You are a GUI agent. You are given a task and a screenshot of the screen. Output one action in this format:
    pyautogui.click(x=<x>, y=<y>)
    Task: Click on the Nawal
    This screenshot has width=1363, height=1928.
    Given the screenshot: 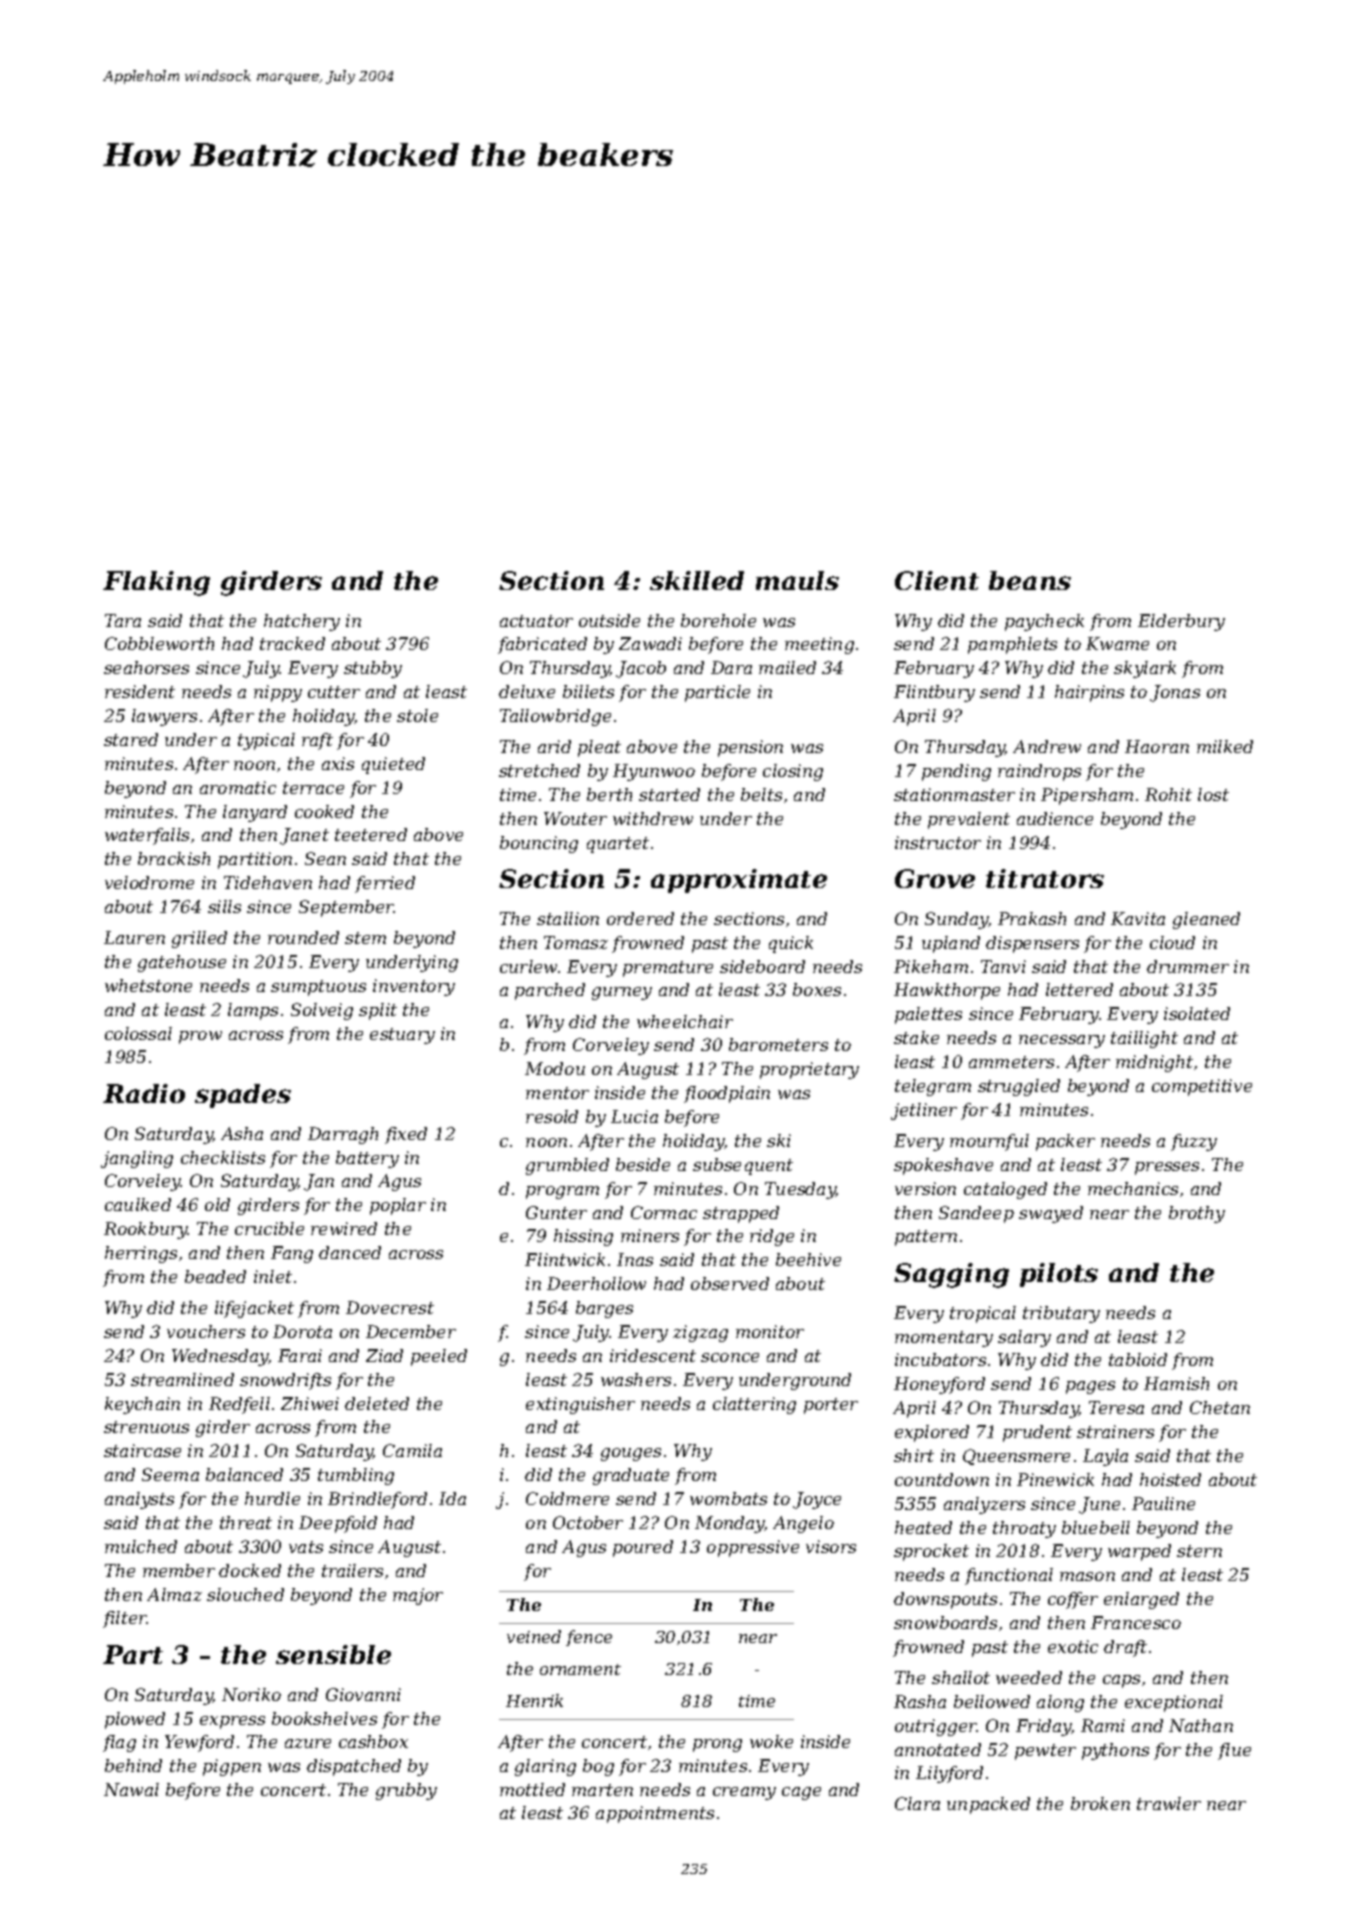 What is the action you would take?
    pyautogui.click(x=131, y=1789)
